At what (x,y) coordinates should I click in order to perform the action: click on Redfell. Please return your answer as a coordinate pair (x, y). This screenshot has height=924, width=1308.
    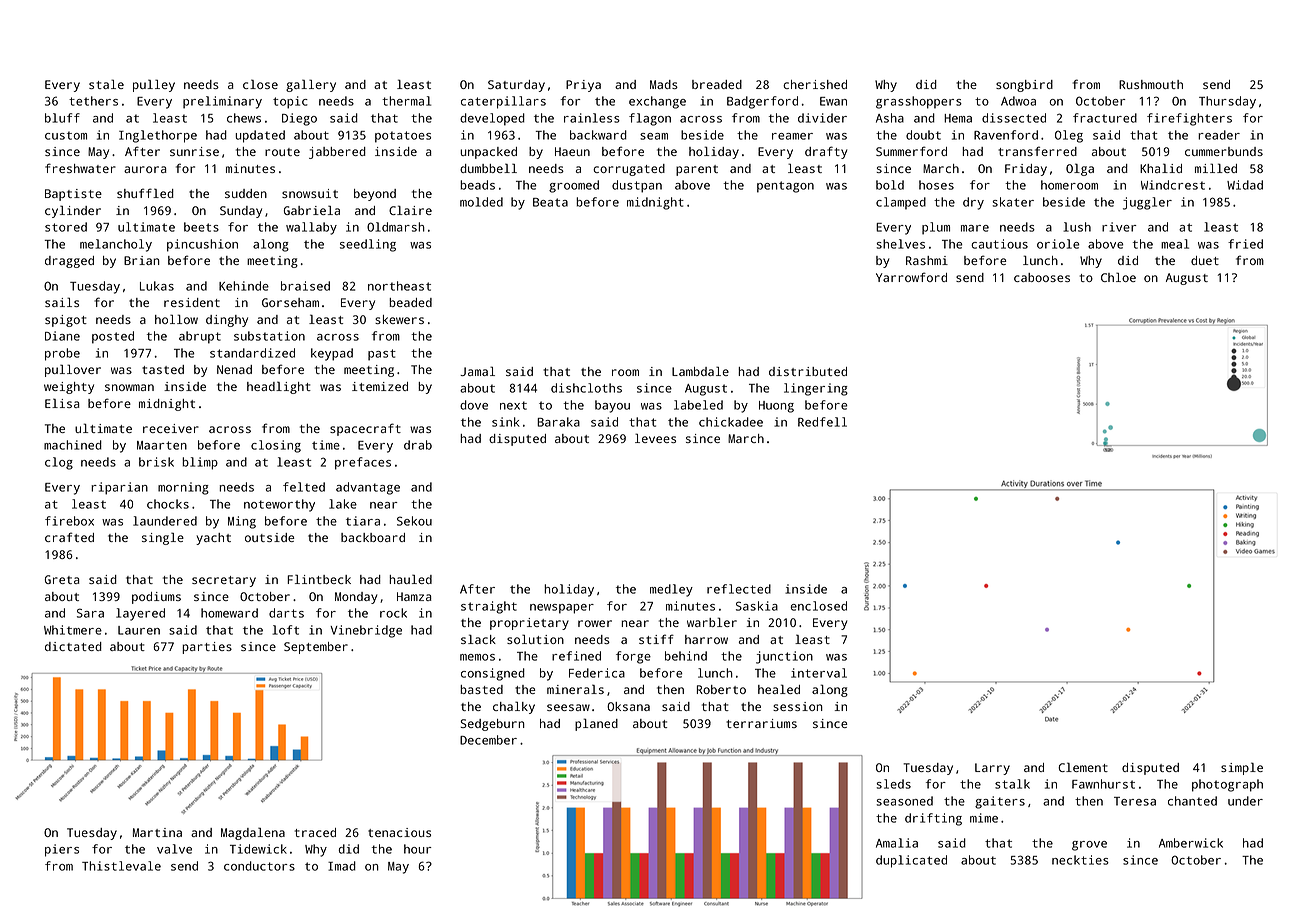
    Looking at the image, I should click on (822, 422).
